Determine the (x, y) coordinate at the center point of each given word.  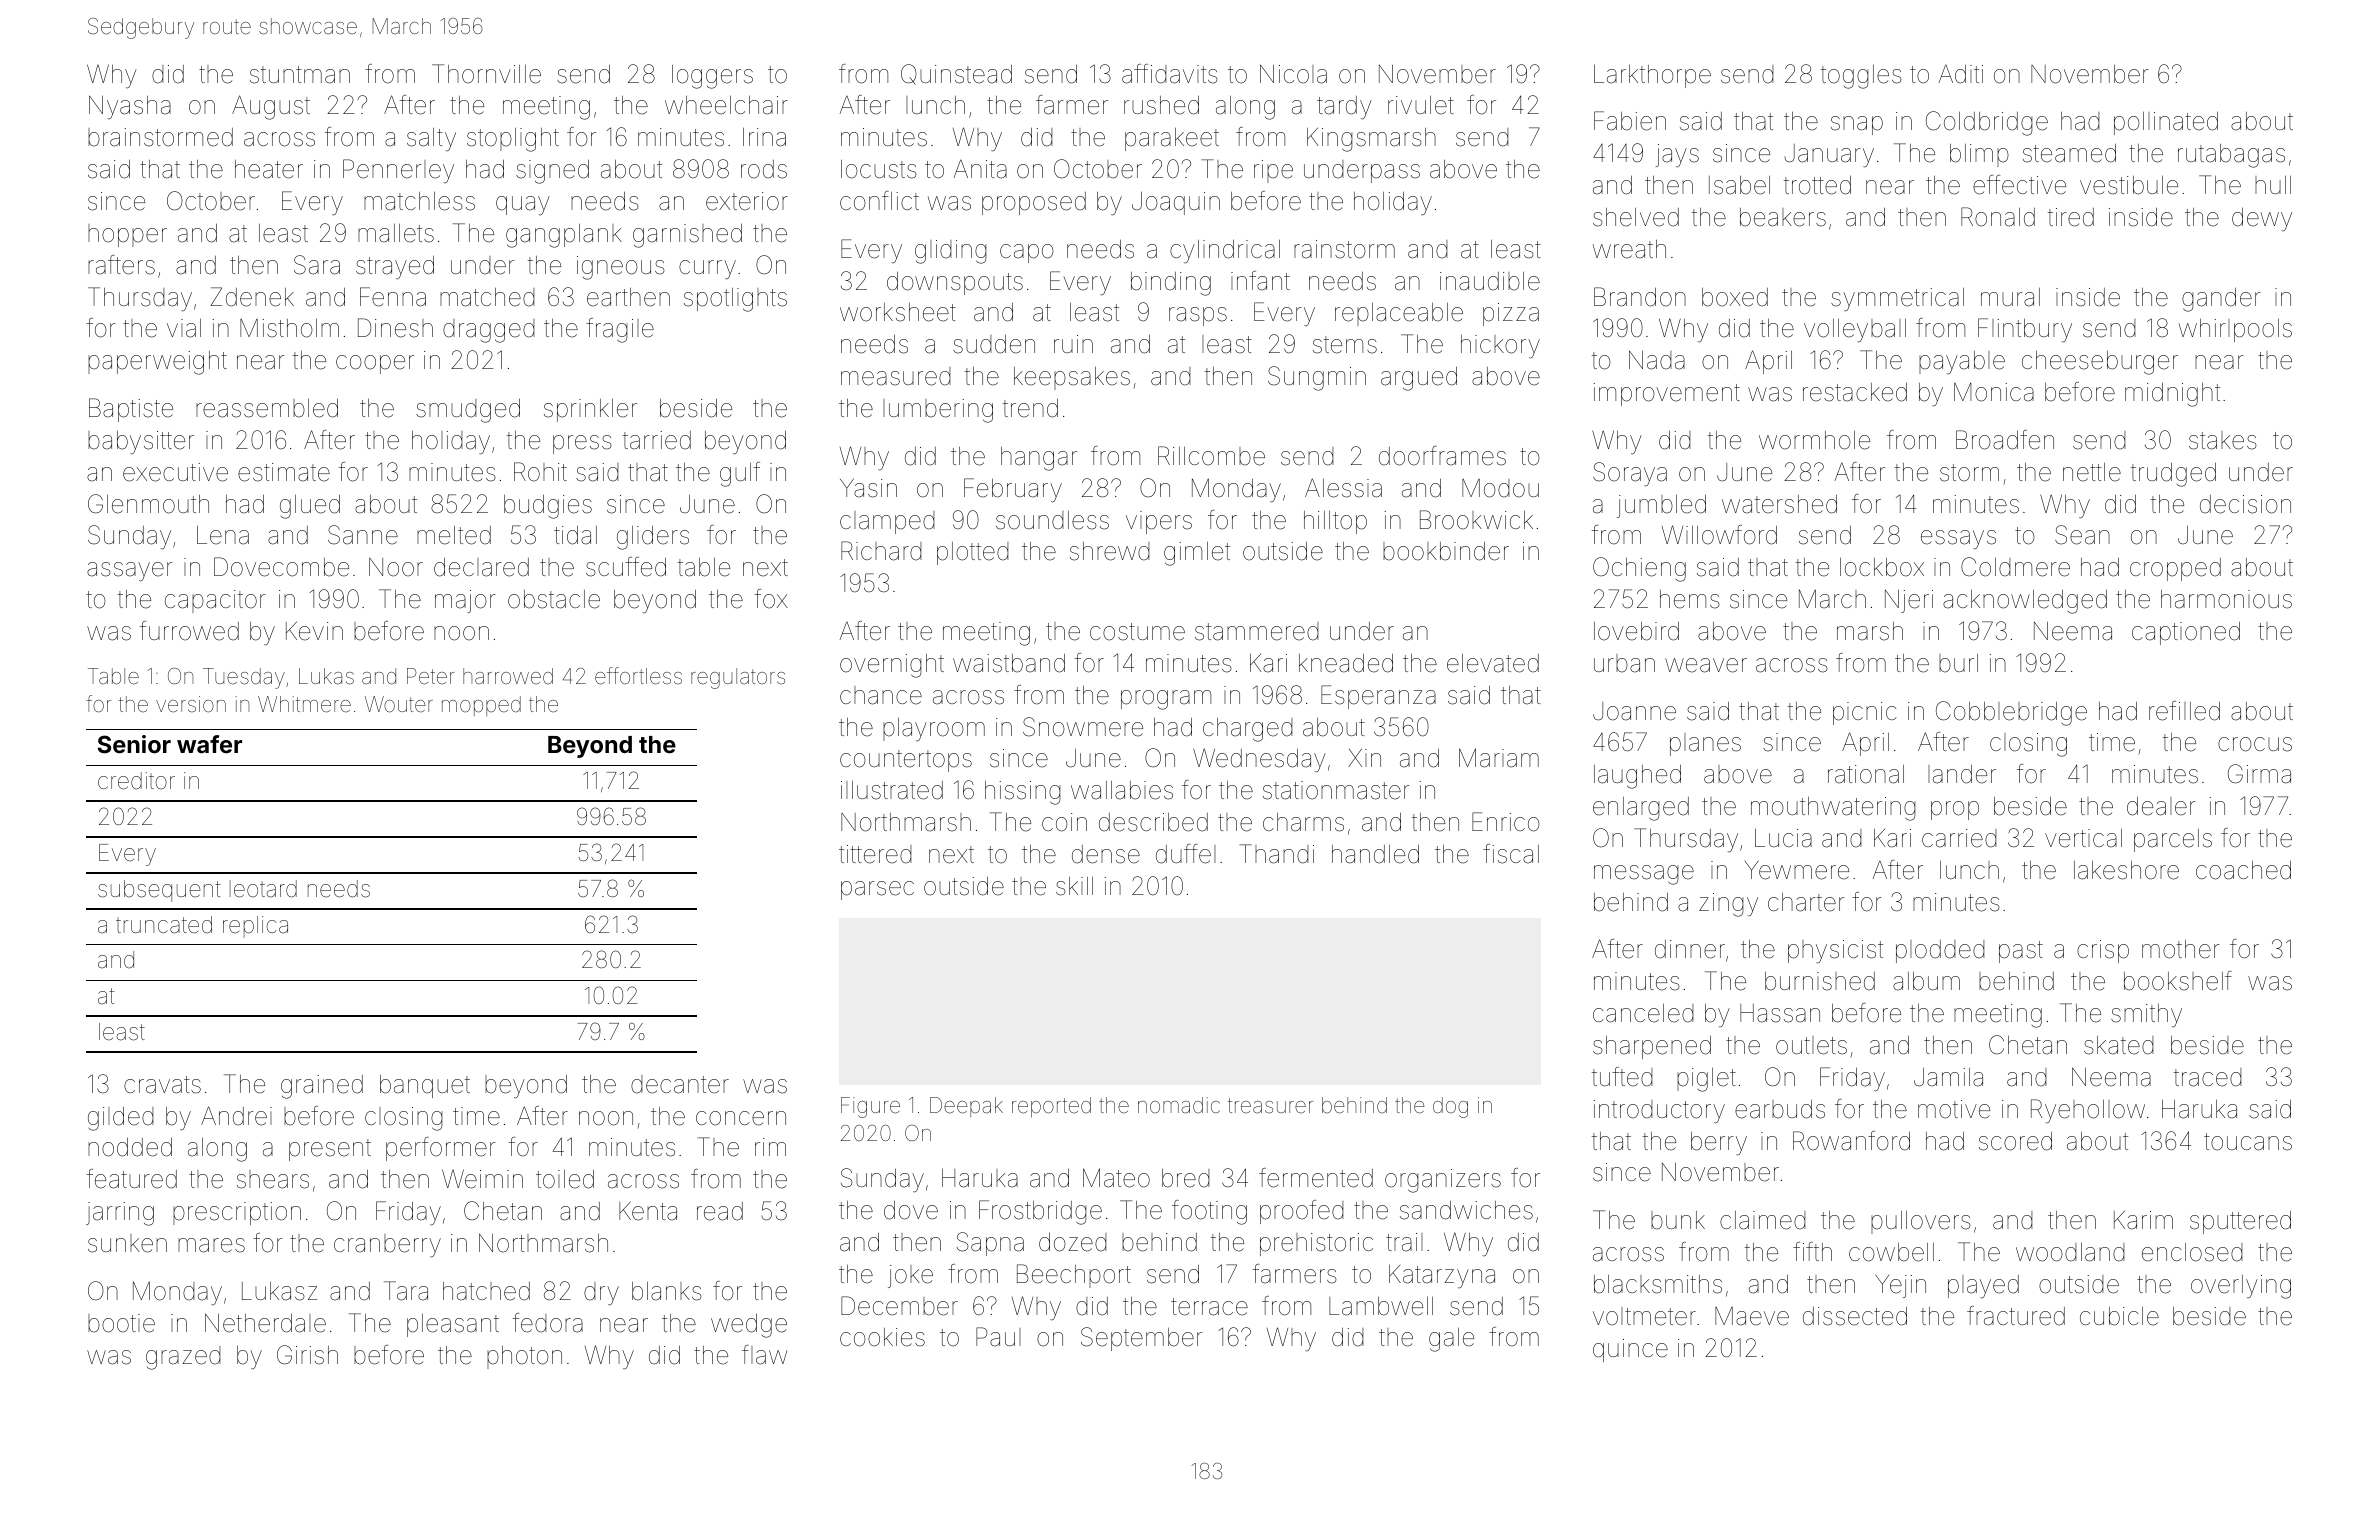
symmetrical (1897, 300)
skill (1074, 886)
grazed (183, 1358)
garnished (687, 236)
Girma (2259, 774)
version (191, 704)
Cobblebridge (2011, 713)
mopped (481, 706)
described (1153, 822)
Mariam (1499, 758)
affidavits (1170, 74)
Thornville (486, 74)
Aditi (1961, 74)
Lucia (1783, 838)
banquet (425, 1086)
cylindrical (1225, 251)
